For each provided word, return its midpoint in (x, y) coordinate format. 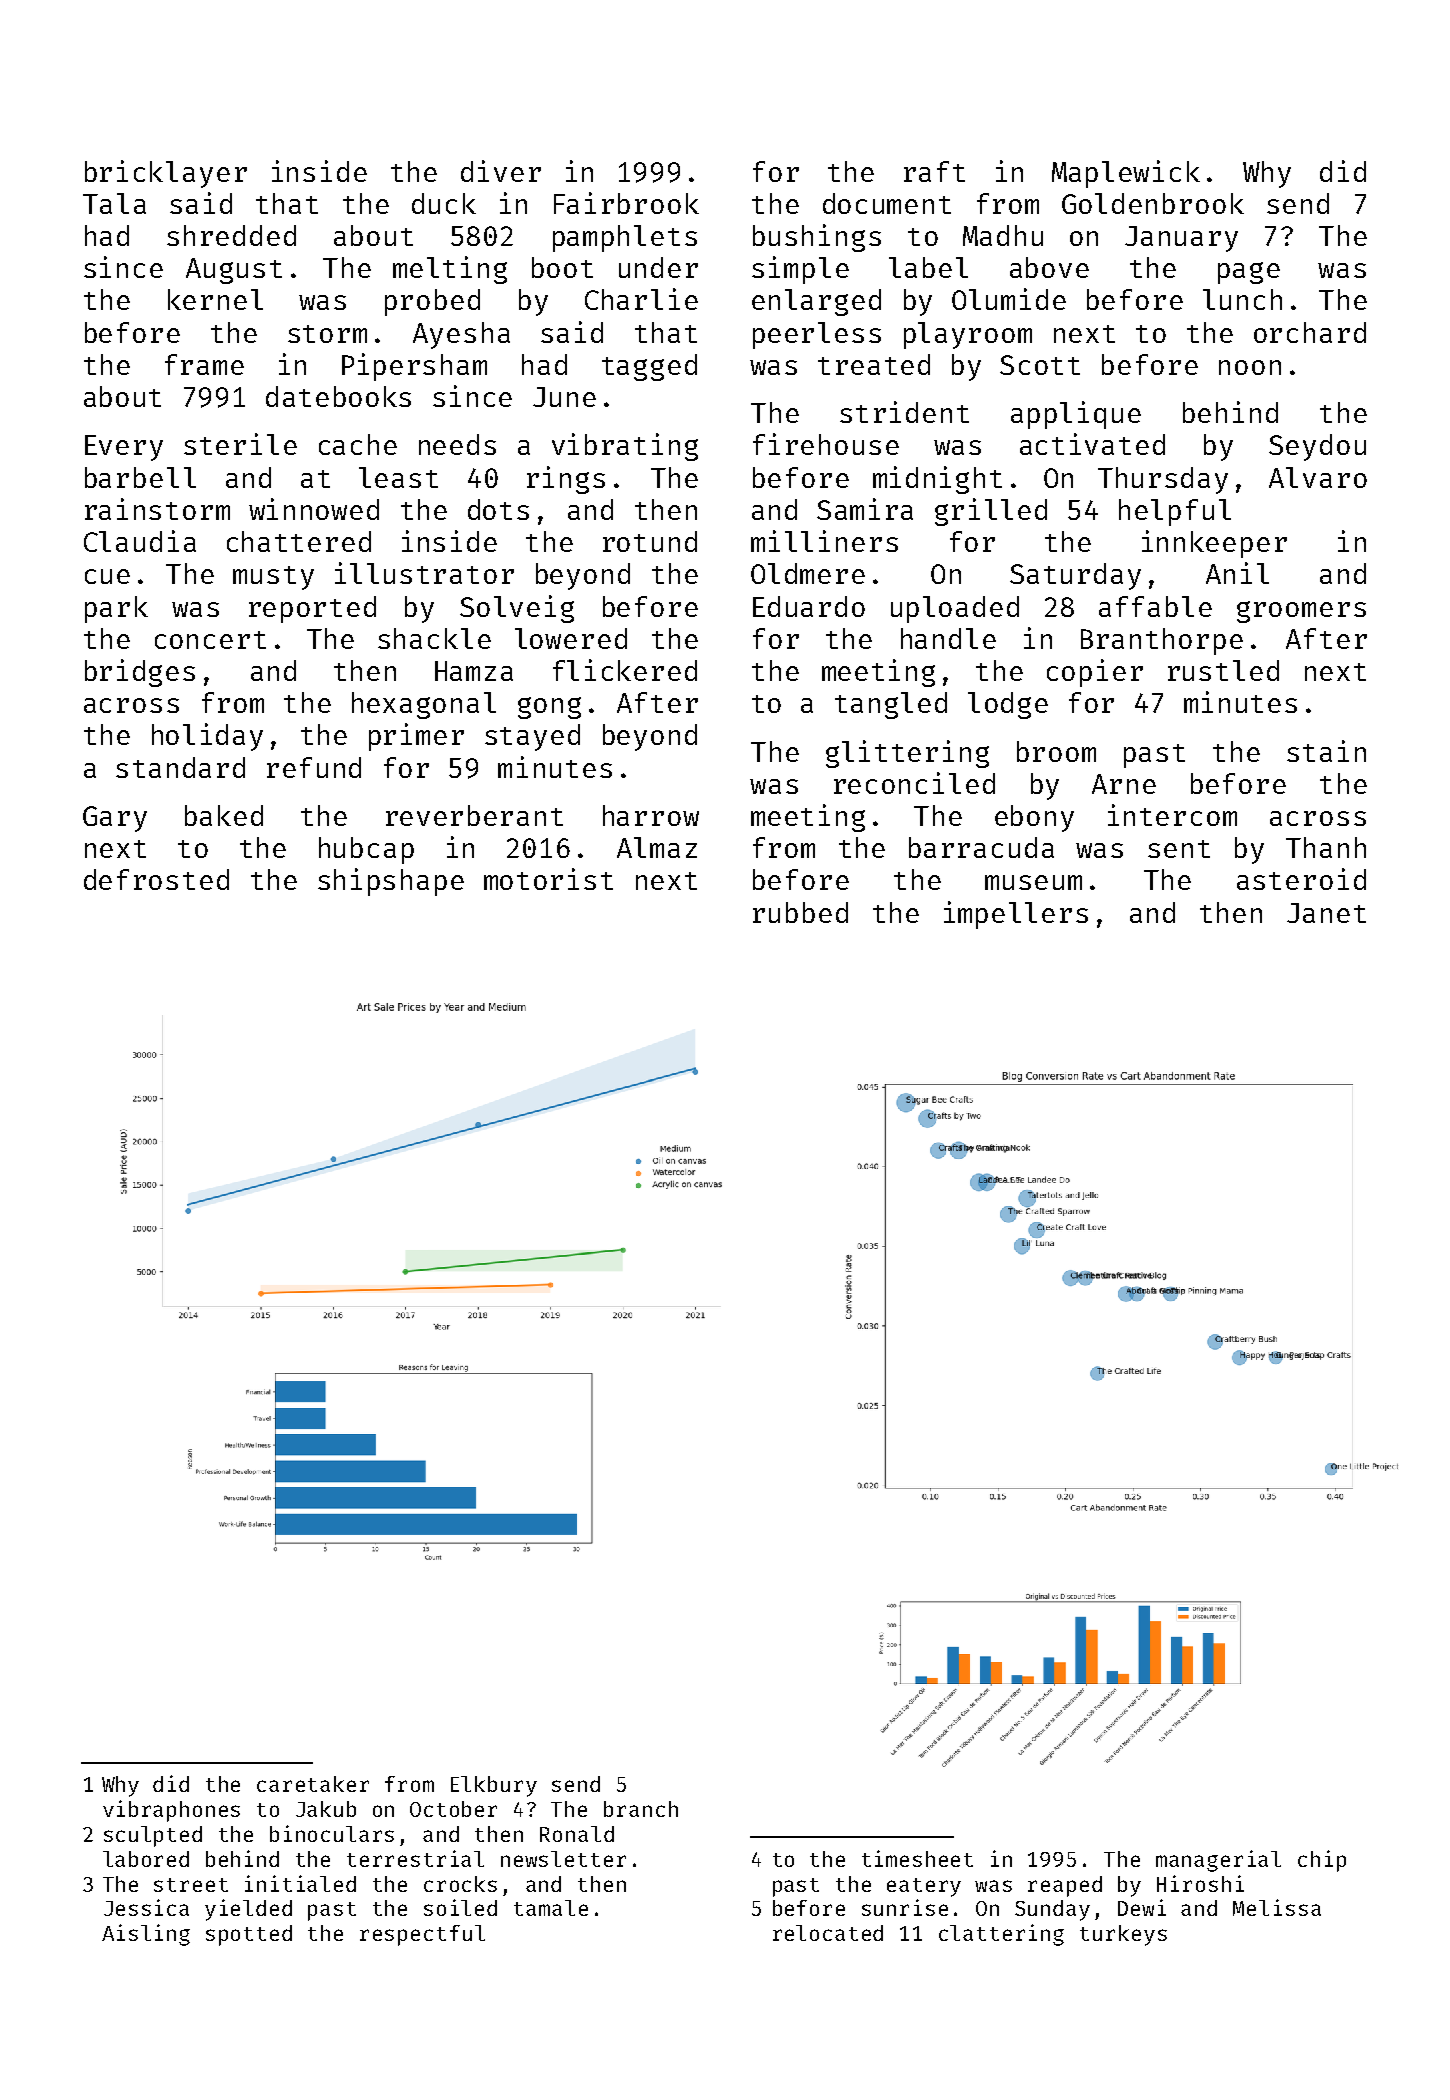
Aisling (146, 1935)
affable (1155, 606)
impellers (1016, 915)
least (398, 477)
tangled (891, 705)
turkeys (1123, 1935)
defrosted (156, 879)
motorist (548, 879)
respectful (422, 1935)
